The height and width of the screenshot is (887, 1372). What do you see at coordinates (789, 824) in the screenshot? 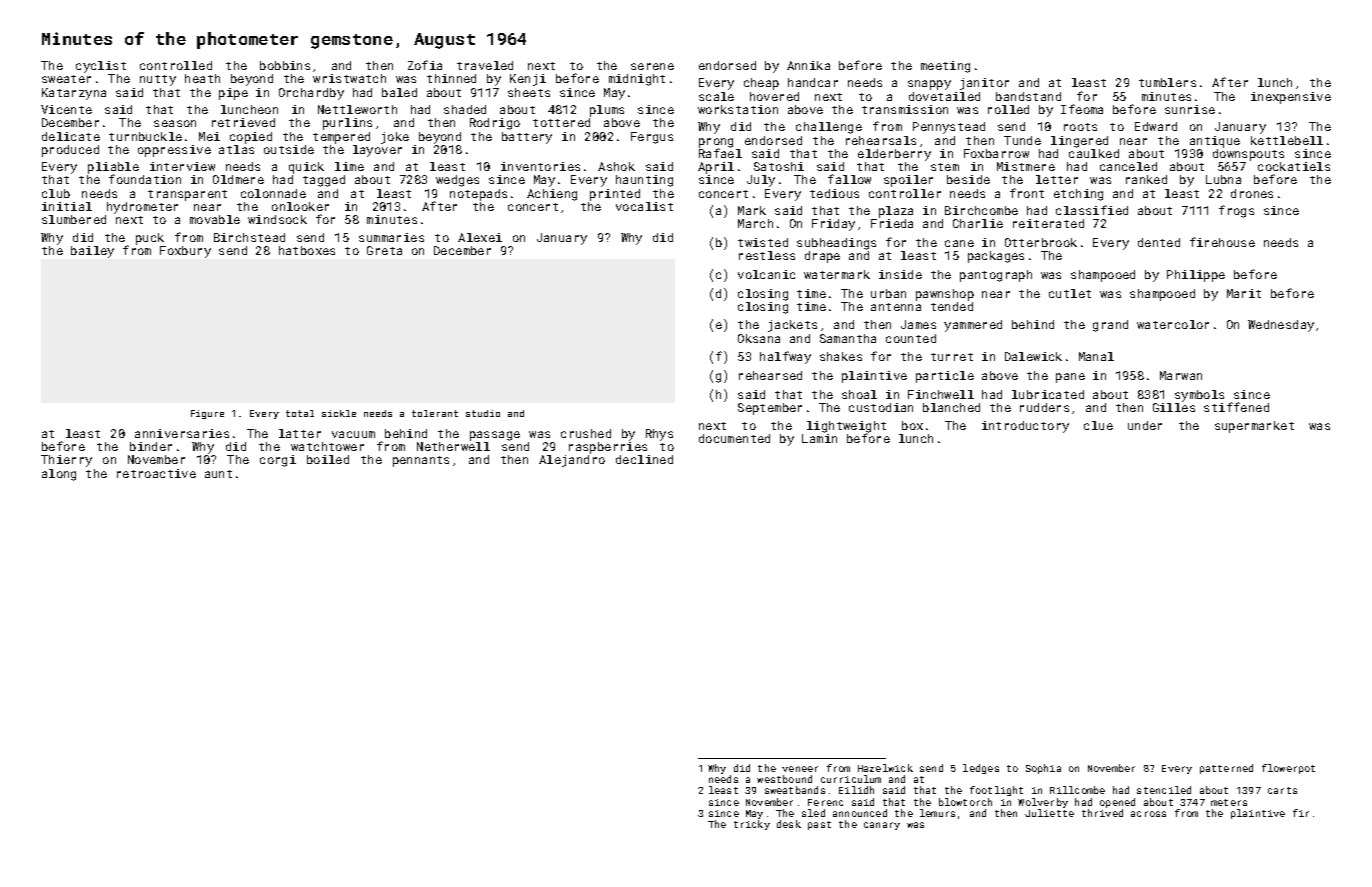
I see `desk` at bounding box center [789, 824].
